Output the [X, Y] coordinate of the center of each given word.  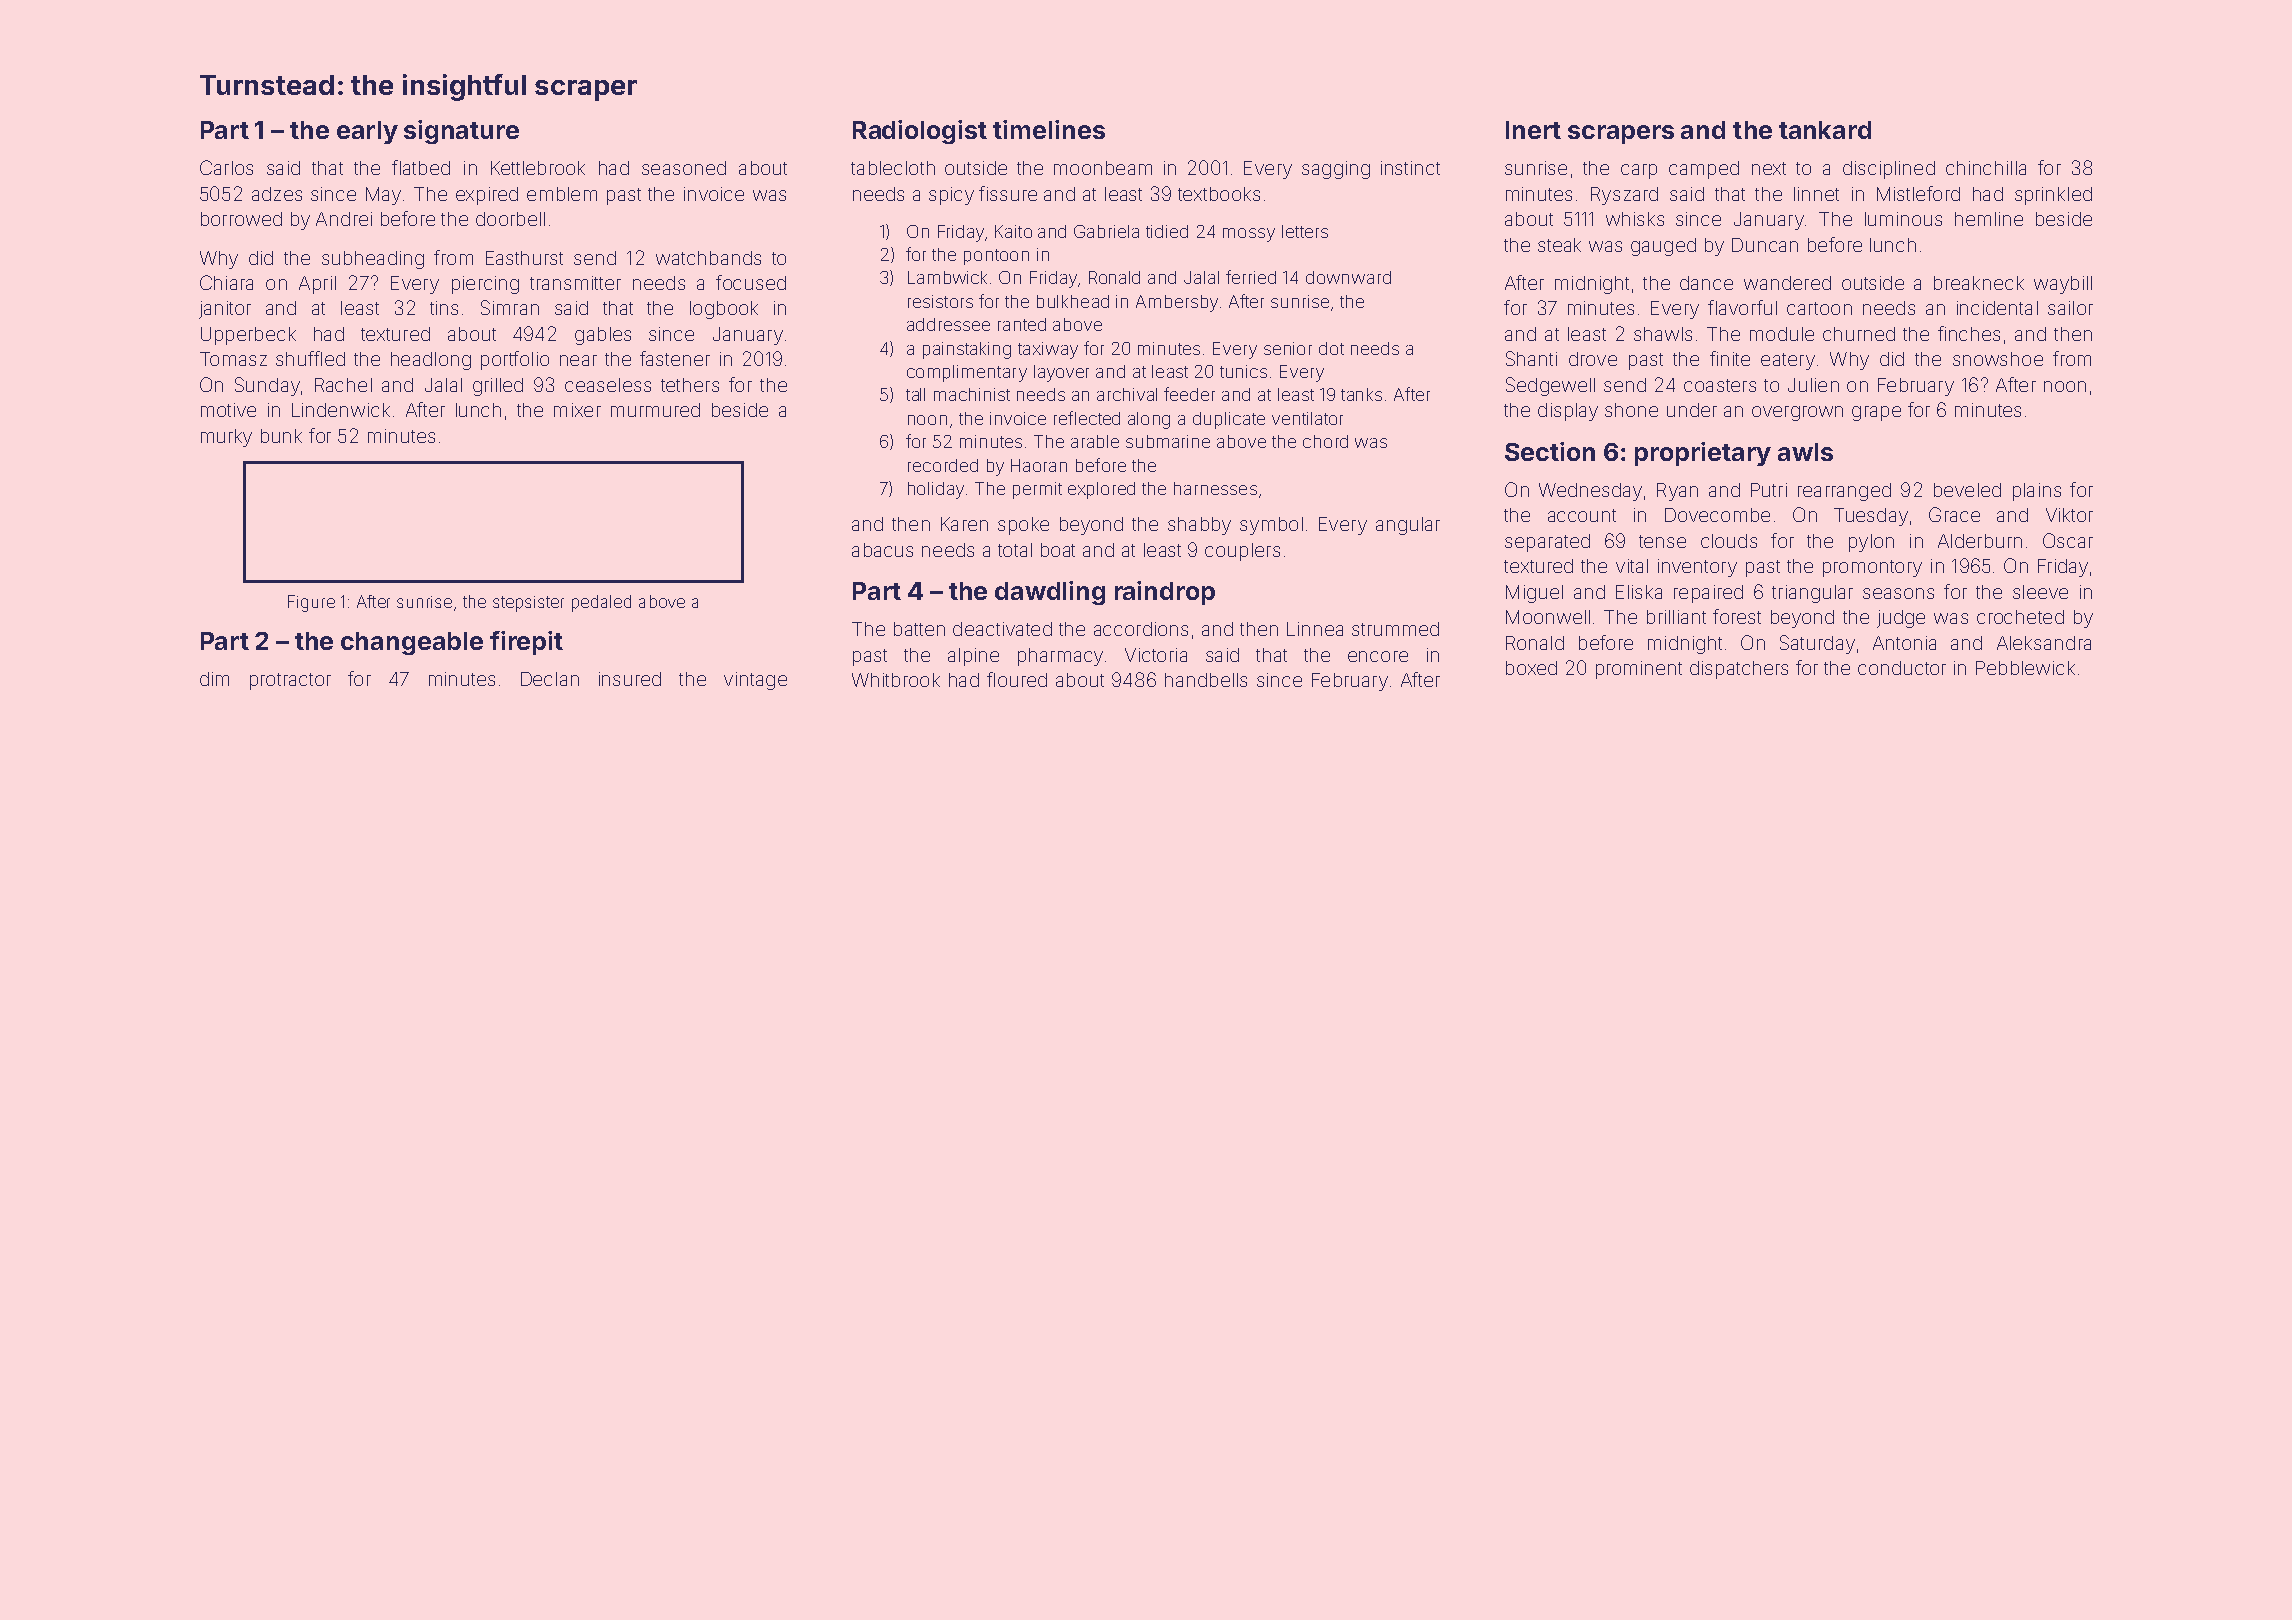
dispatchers [1739, 670]
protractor [290, 681]
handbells [1206, 680]
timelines [1049, 129]
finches [1969, 333]
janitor [225, 310]
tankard [1825, 130]
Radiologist [920, 132]
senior [1288, 348]
